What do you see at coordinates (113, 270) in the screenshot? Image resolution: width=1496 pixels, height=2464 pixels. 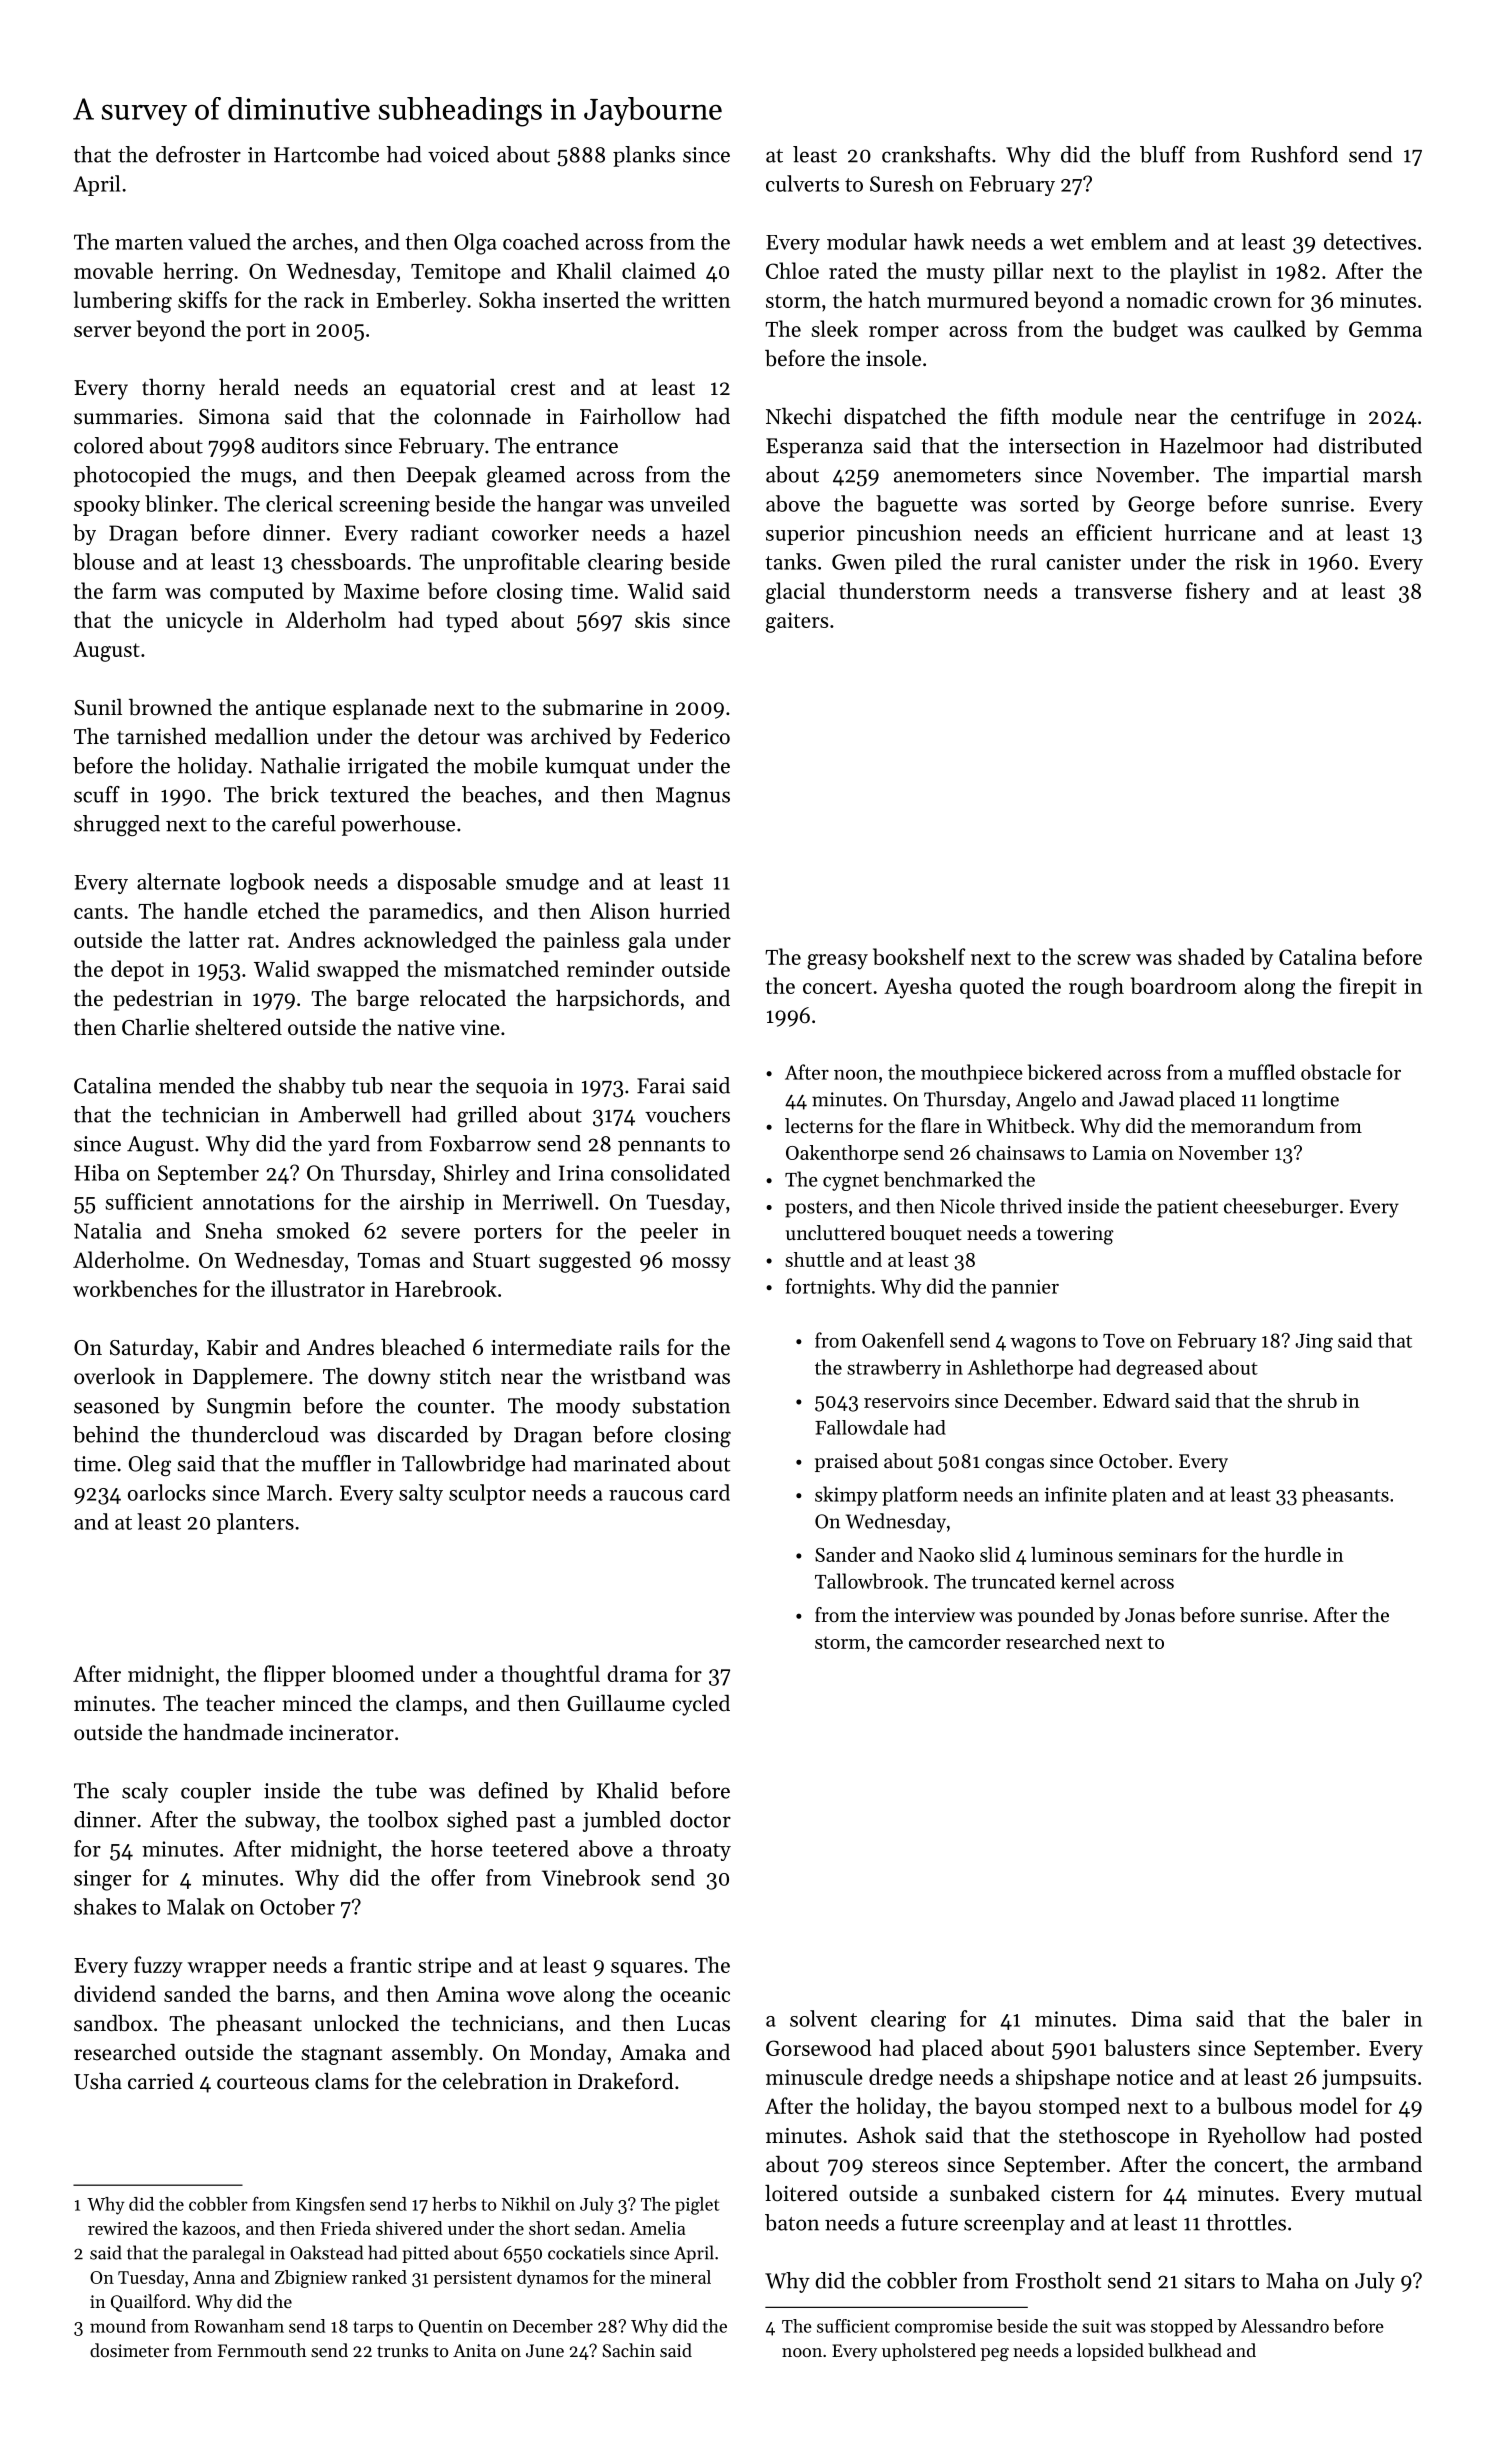 I see `movable` at bounding box center [113, 270].
